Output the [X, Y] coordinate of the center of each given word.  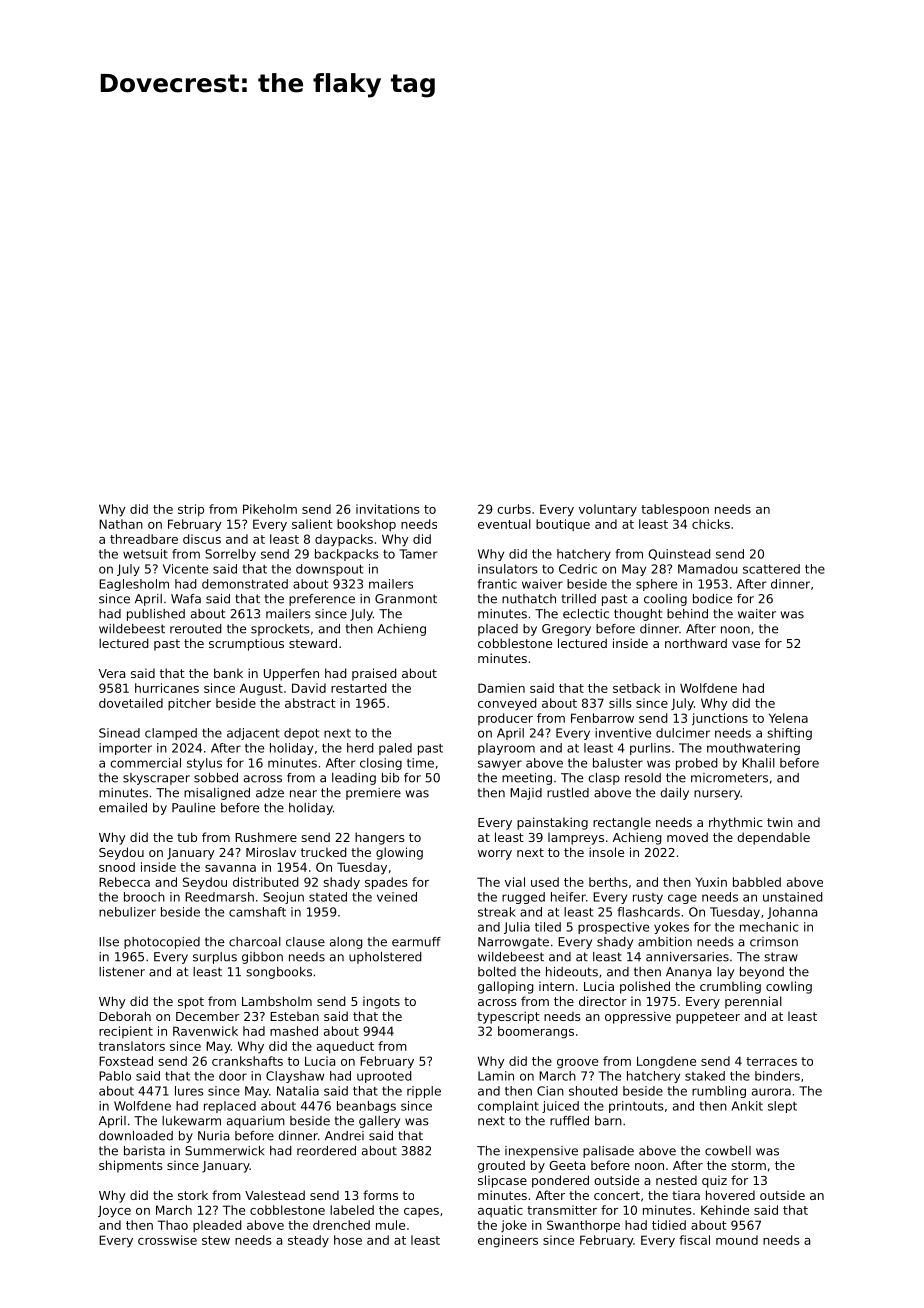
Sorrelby [230, 555]
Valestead [275, 1195]
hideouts [572, 972]
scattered [771, 569]
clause [305, 942]
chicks [711, 524]
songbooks [279, 973]
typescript [508, 1017]
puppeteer [708, 1018]
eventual [504, 524]
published [156, 615]
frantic [497, 584]
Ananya [688, 973]
